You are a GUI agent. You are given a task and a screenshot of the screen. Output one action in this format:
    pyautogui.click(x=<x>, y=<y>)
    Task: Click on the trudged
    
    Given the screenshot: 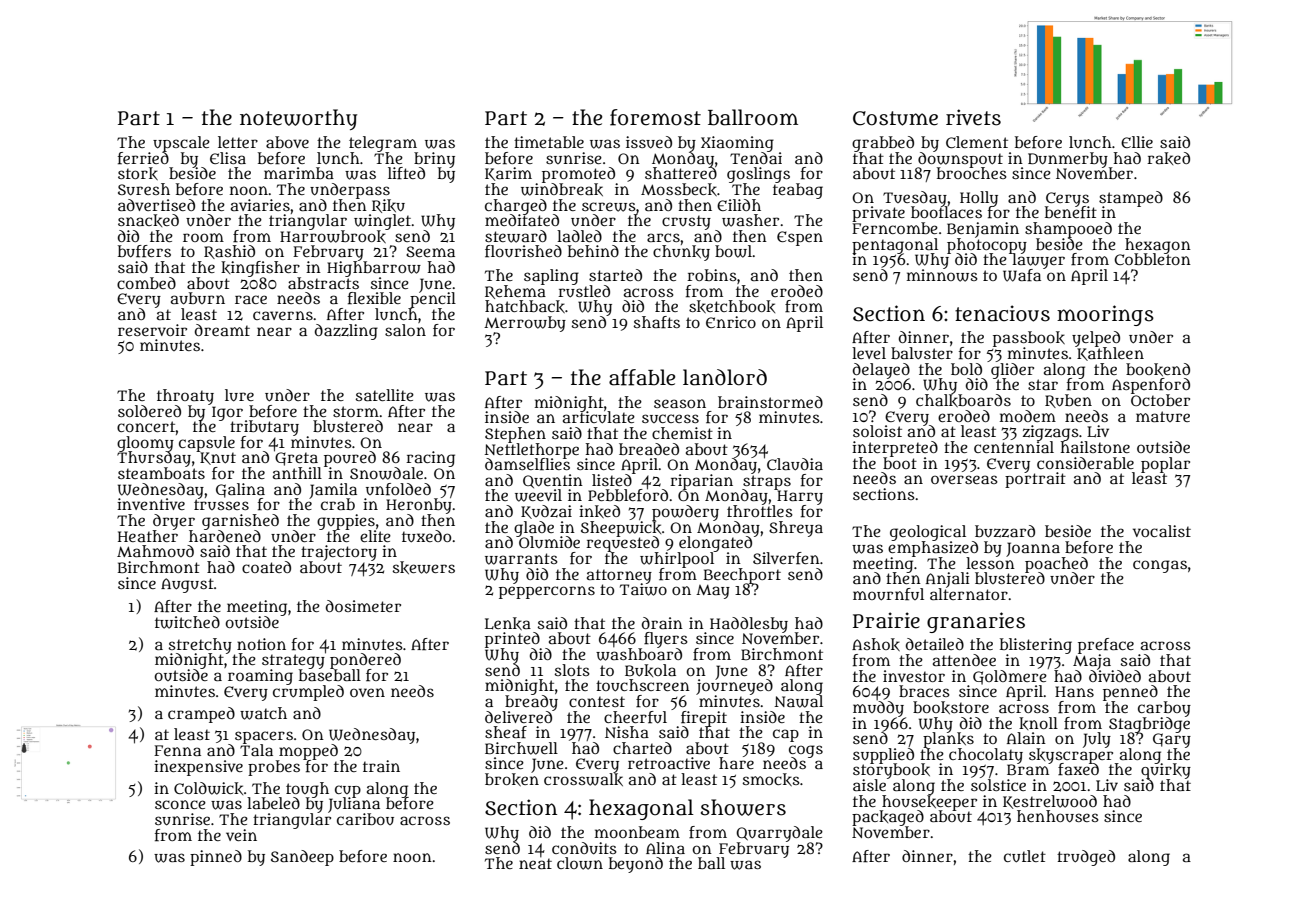 What is the action you would take?
    pyautogui.click(x=1086, y=858)
